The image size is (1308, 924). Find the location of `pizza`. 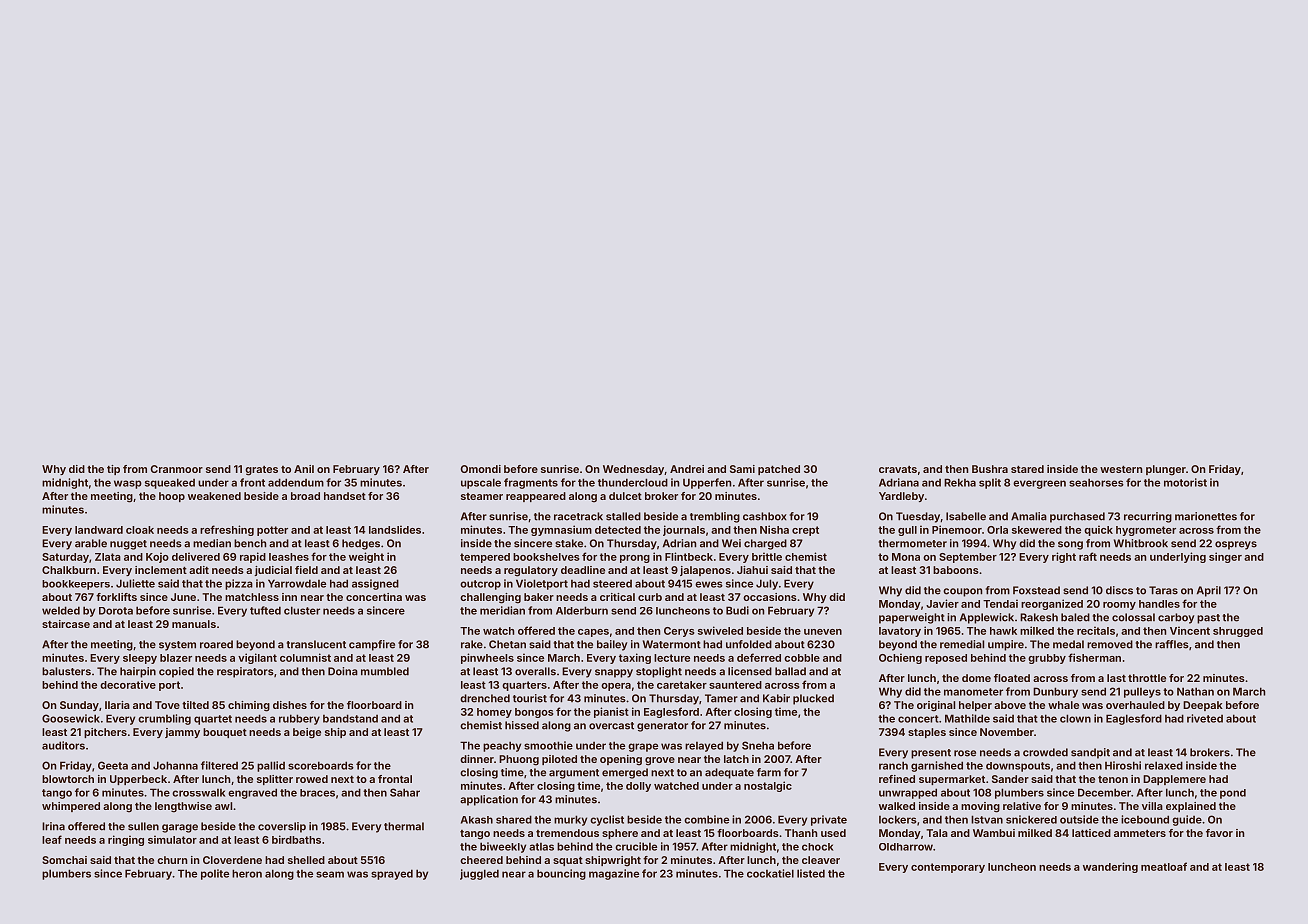

pizza is located at coordinates (239, 584).
